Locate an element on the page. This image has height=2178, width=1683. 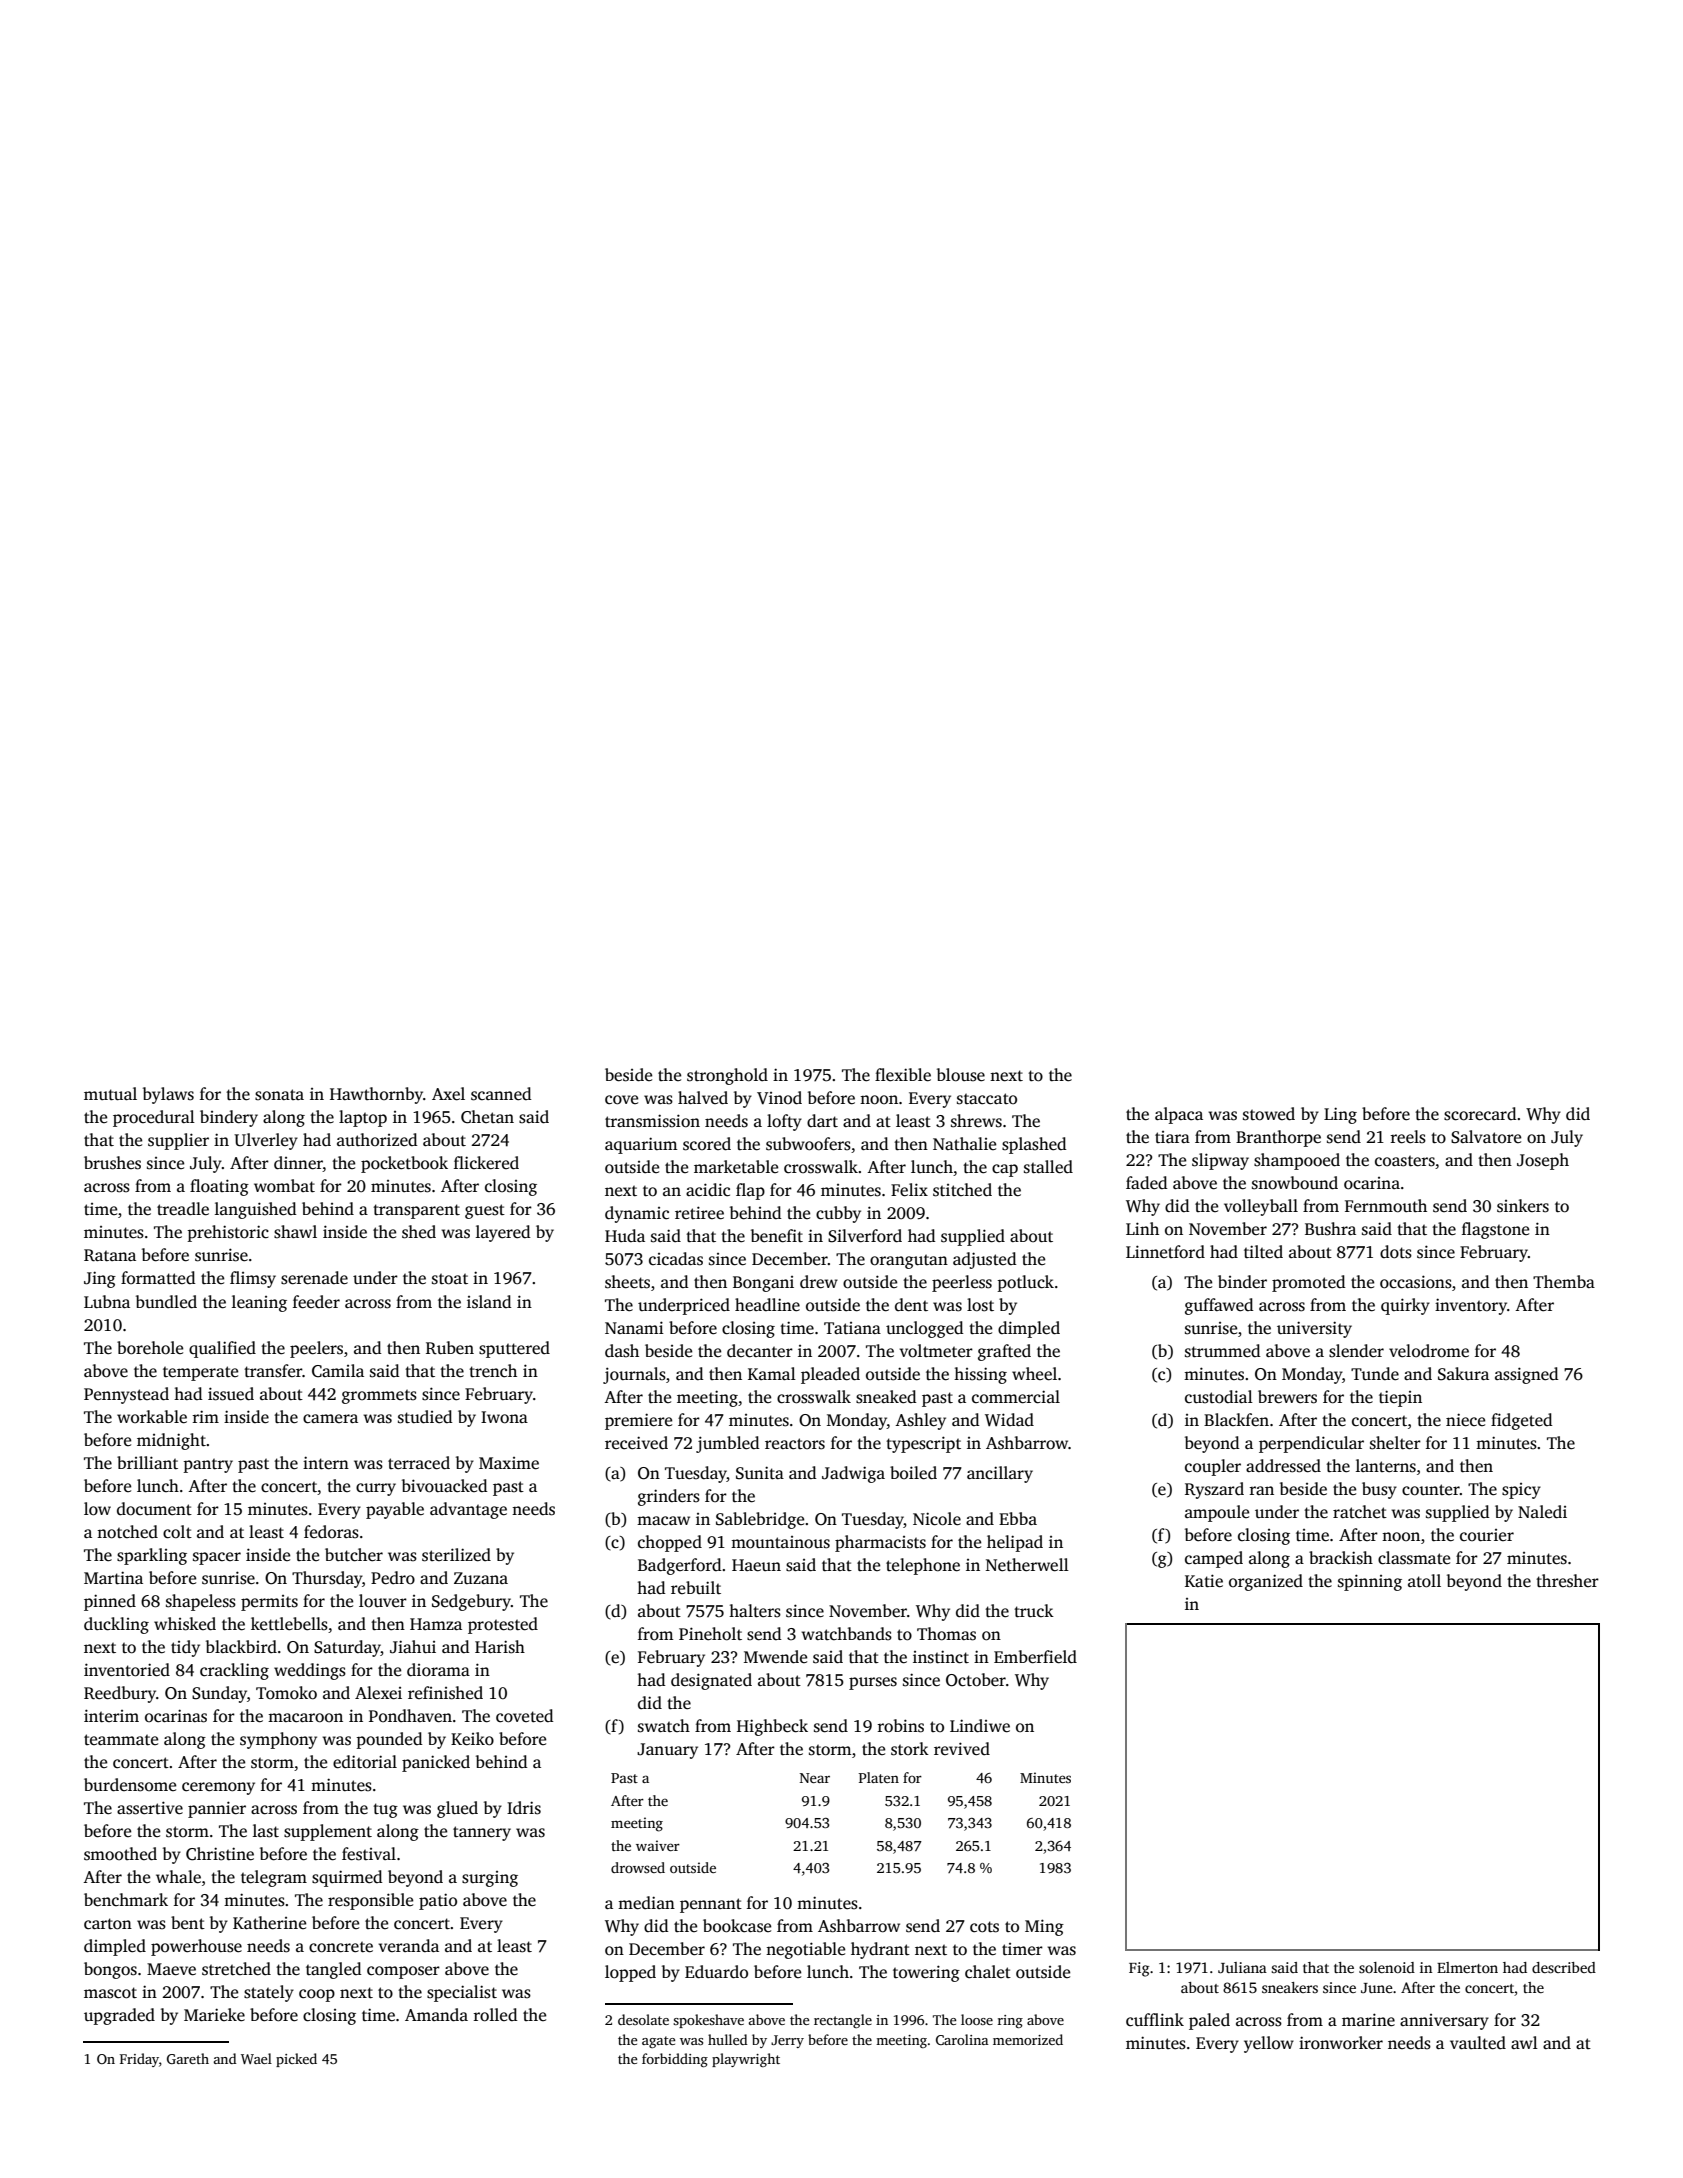
marketable is located at coordinates (736, 1167).
